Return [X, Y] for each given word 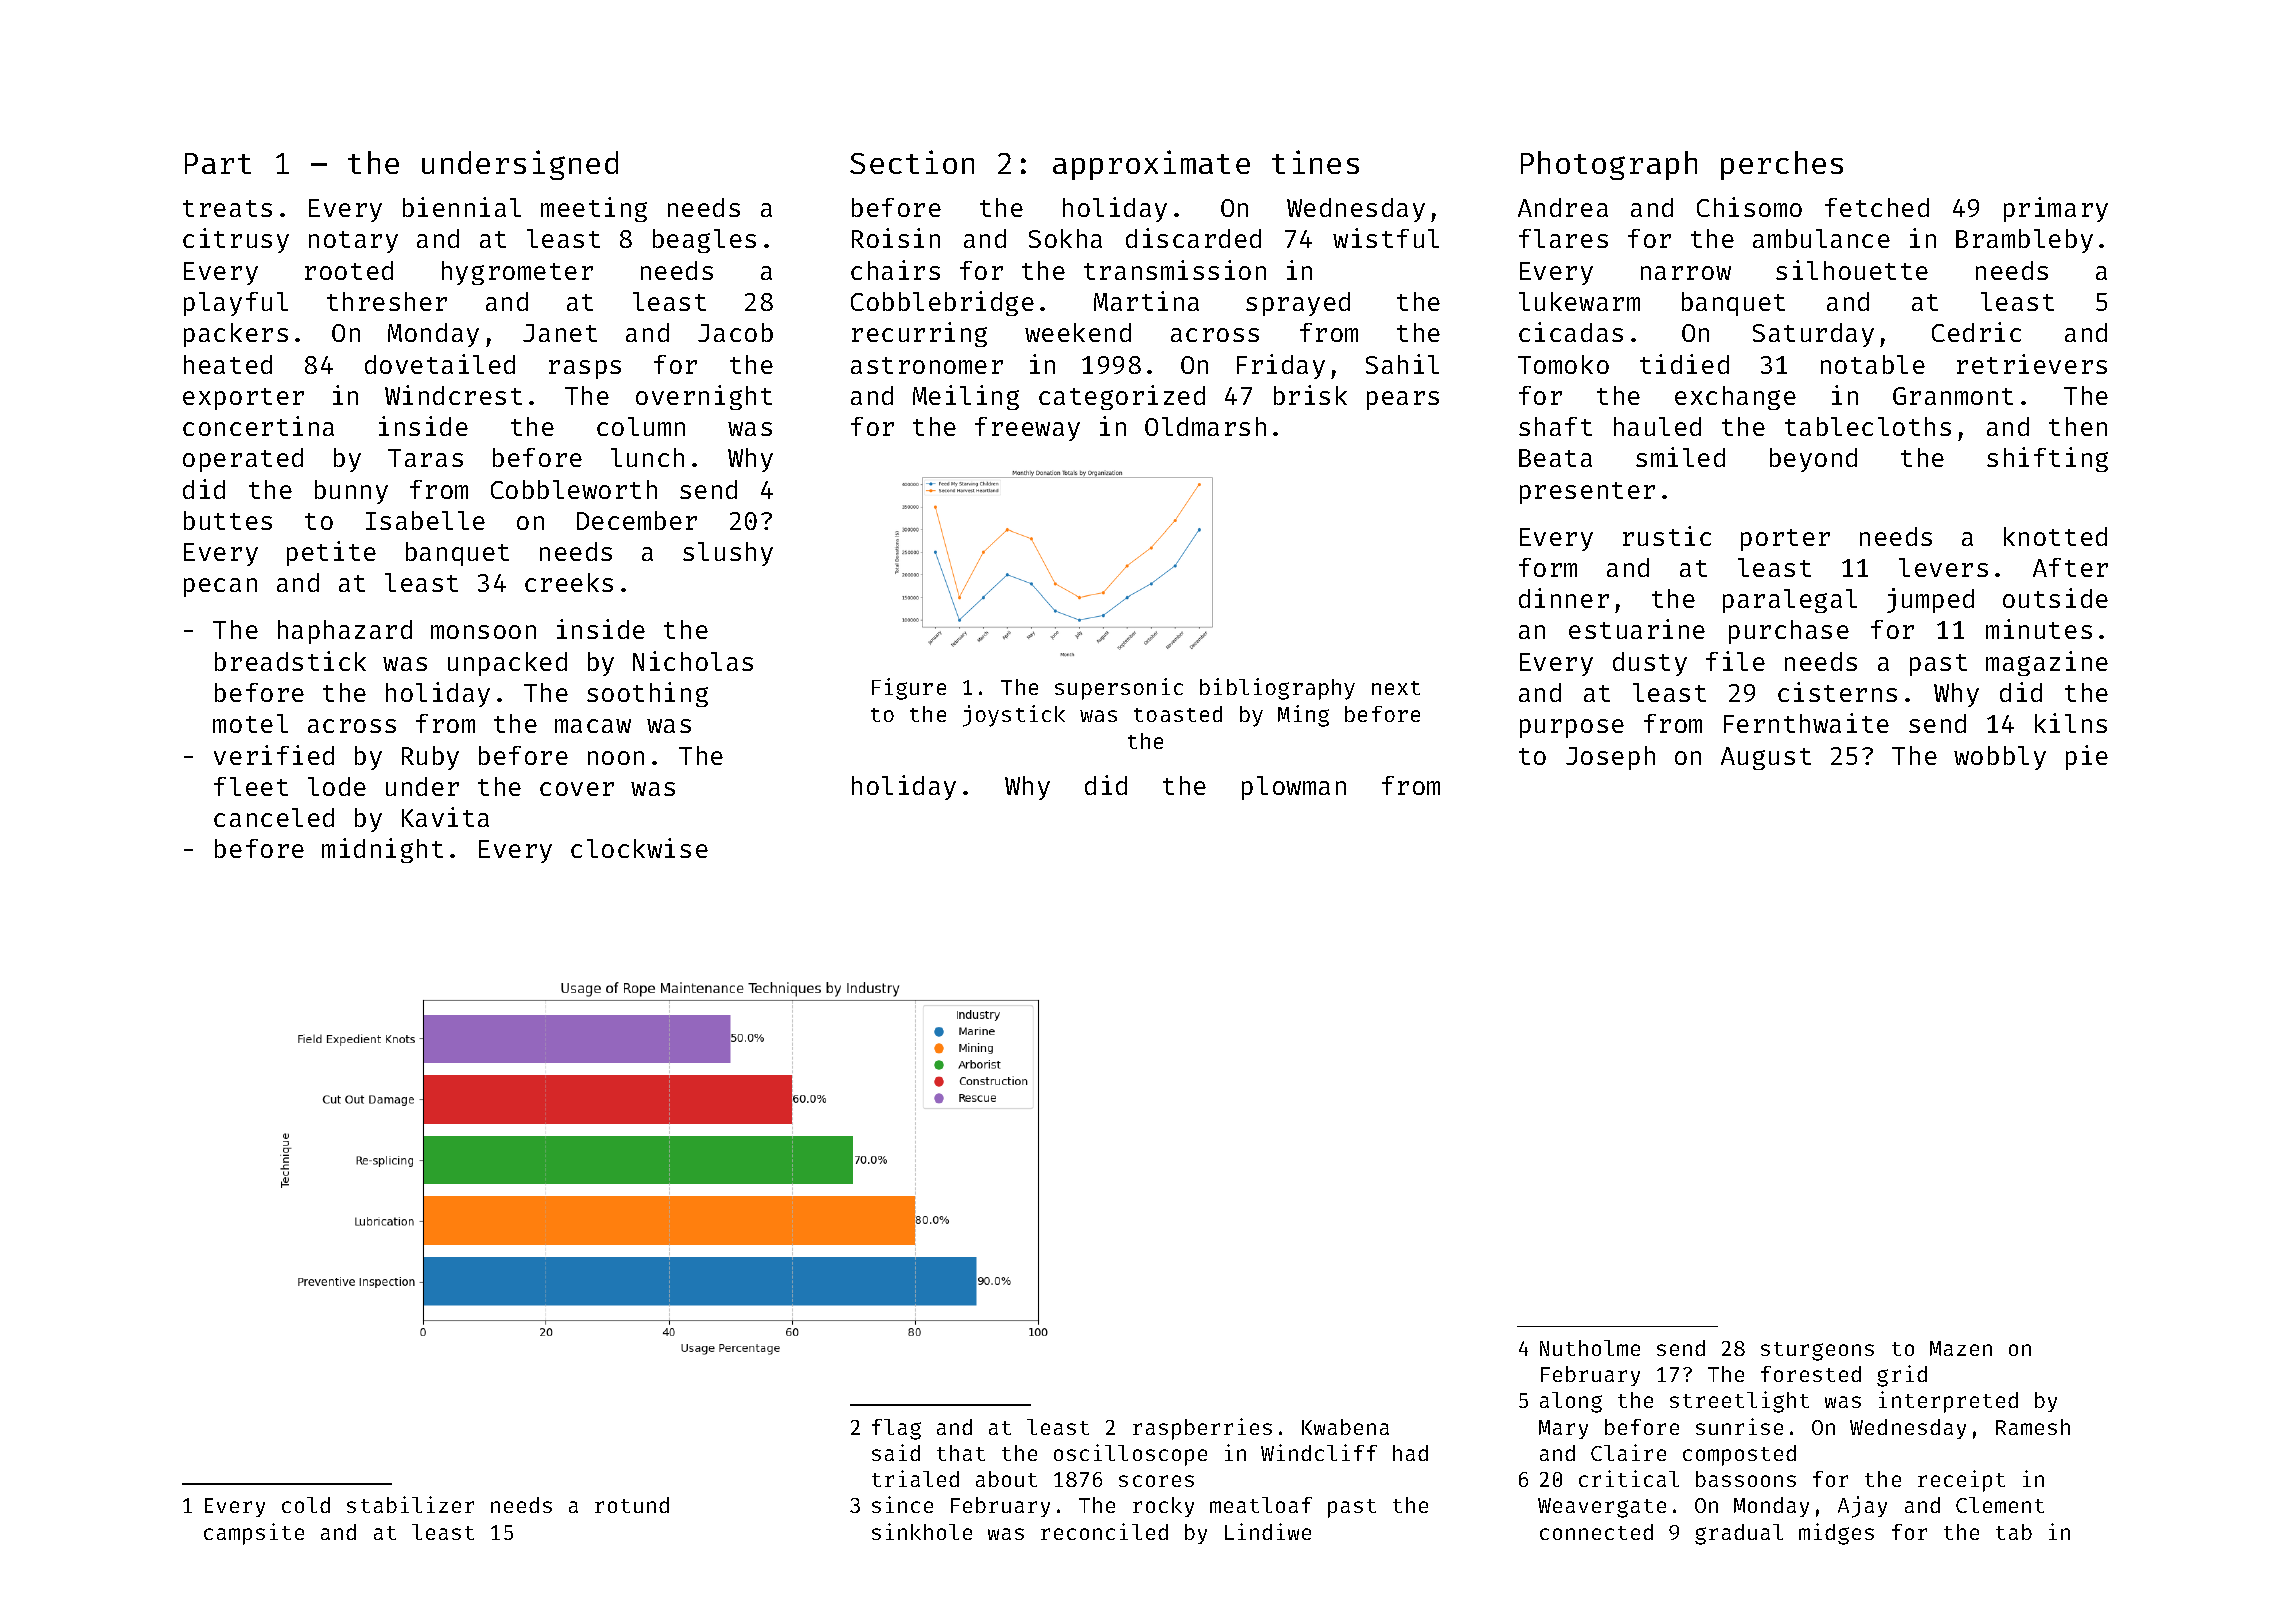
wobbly [2000, 758]
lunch [647, 457]
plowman [1294, 788]
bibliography [1277, 689]
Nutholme [1590, 1348]
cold [306, 1505]
